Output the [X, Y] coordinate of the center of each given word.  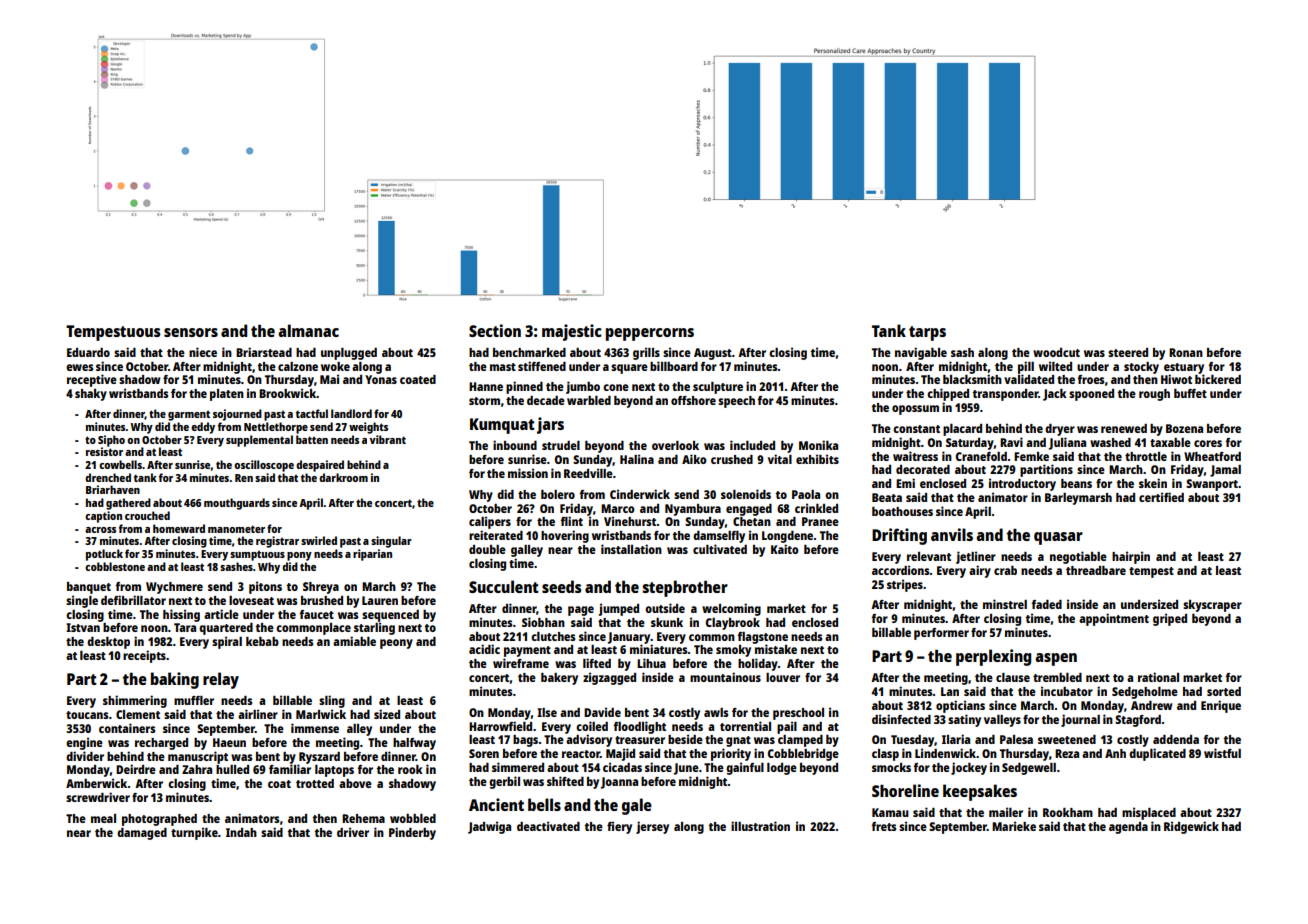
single [82, 601]
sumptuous [257, 555]
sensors [191, 332]
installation [631, 549]
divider [85, 756]
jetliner [976, 557]
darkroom [343, 477]
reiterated [496, 535]
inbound [515, 445]
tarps [927, 333]
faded [1046, 604]
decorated [923, 469]
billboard [674, 366]
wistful [1222, 753]
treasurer [640, 740]
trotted [315, 783]
